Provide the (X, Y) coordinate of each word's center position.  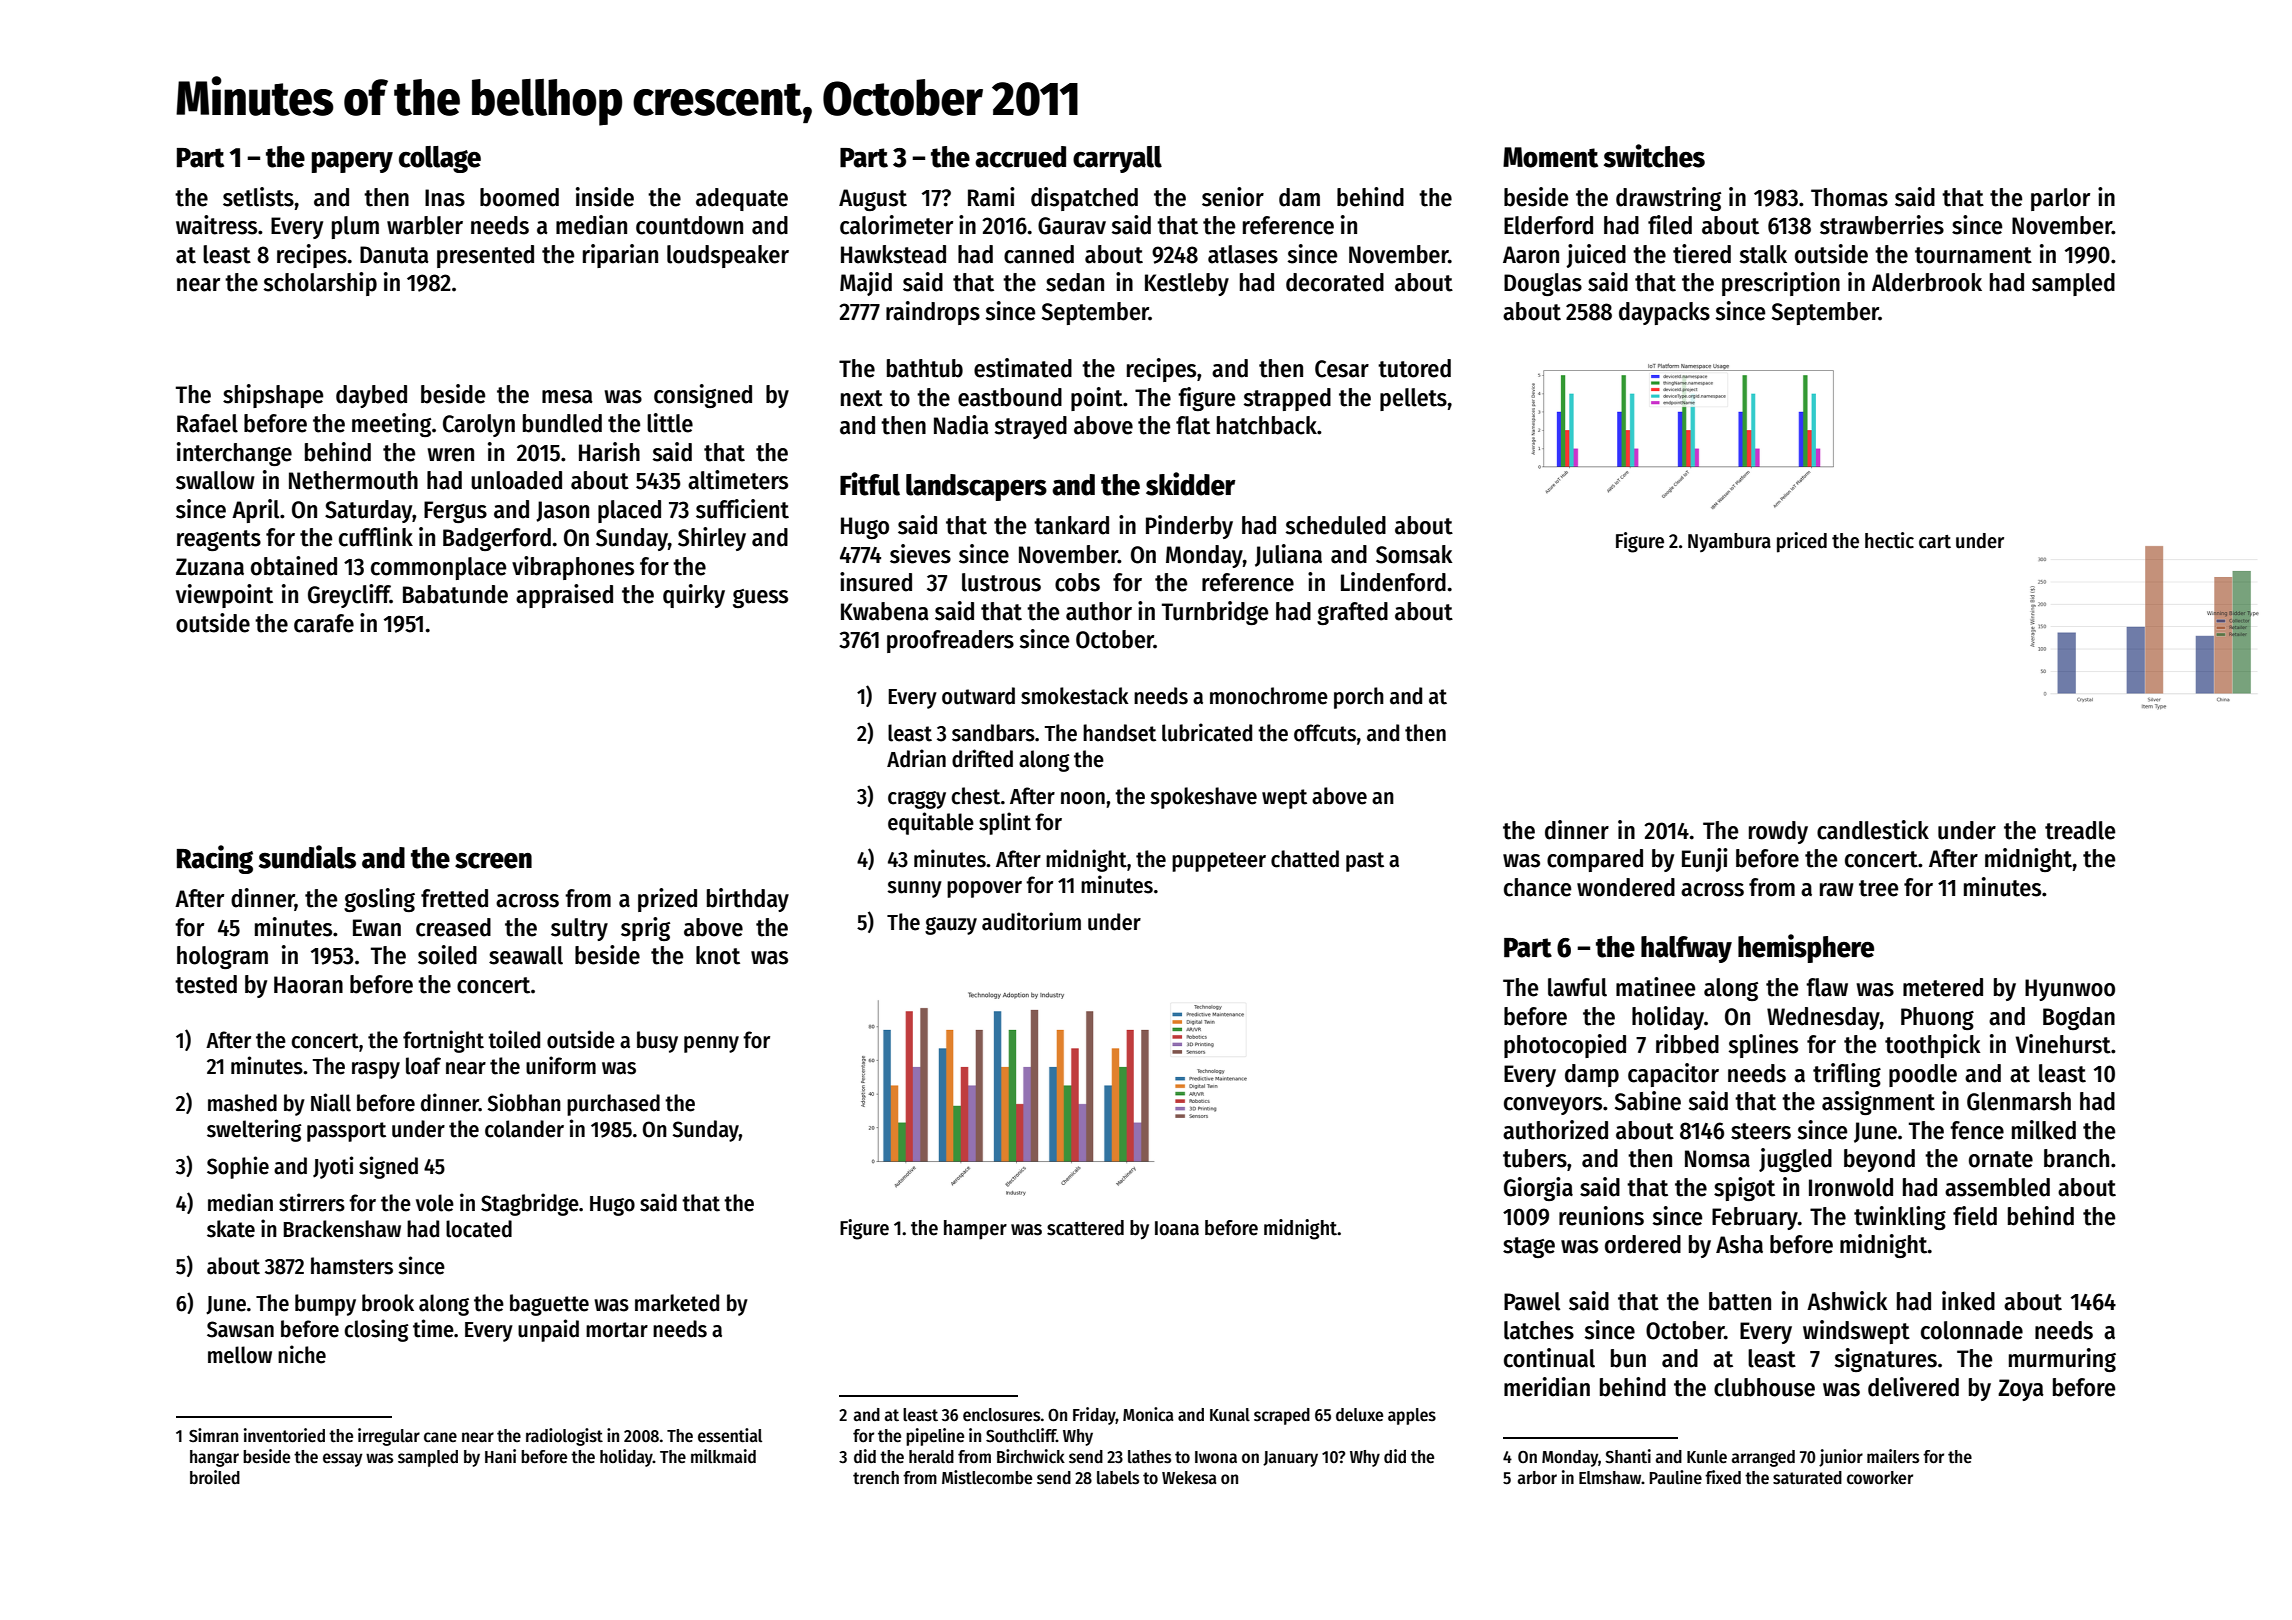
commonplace (438, 568)
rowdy (1778, 832)
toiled (514, 1039)
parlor (2060, 199)
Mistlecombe (987, 1477)
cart (1935, 542)
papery (352, 162)
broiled (215, 1477)
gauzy (951, 926)
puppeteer (1219, 862)
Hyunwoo (2070, 990)
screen (493, 860)
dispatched (1084, 199)
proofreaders (950, 641)
